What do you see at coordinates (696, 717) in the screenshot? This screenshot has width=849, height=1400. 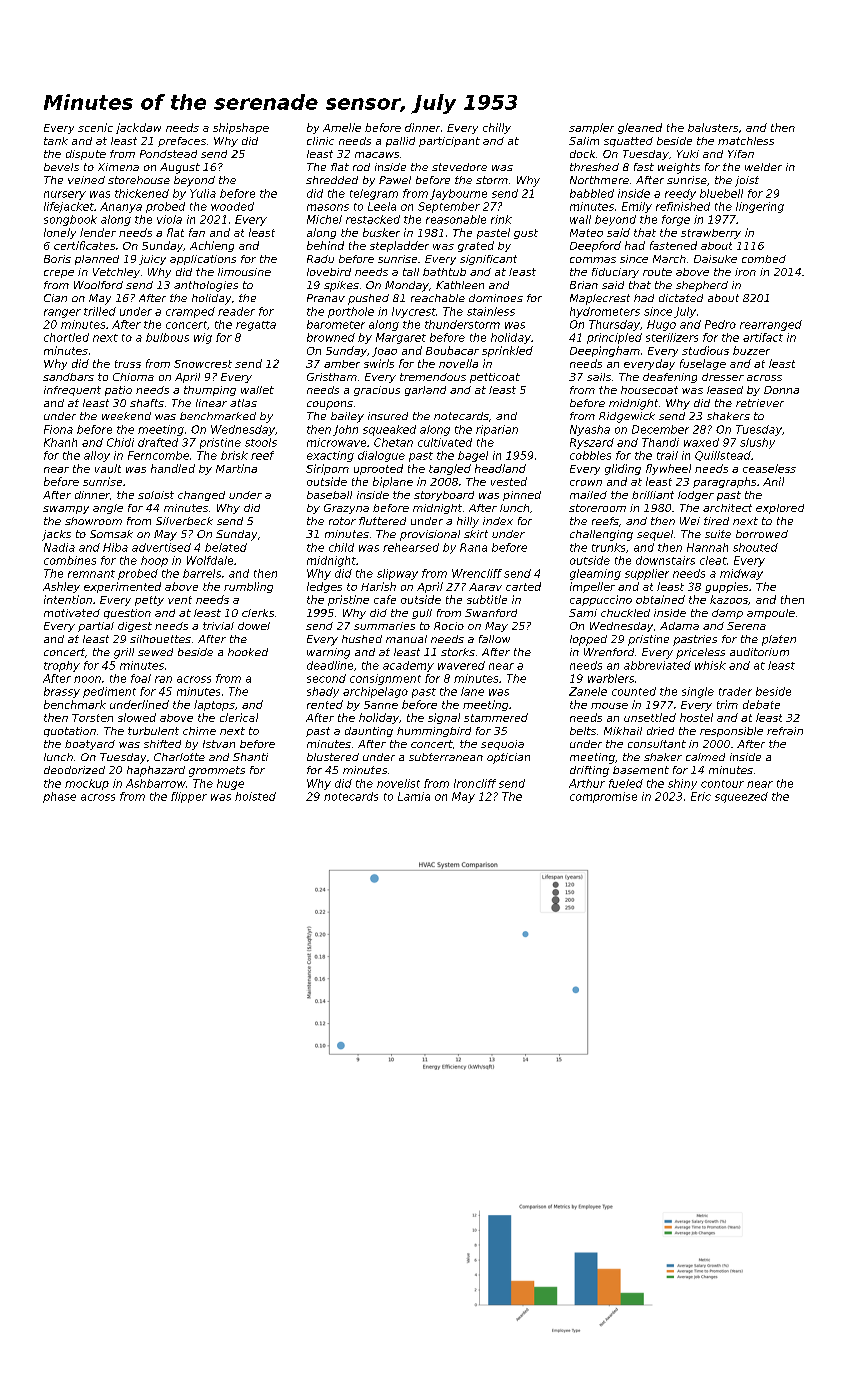 I see `hostel` at bounding box center [696, 717].
